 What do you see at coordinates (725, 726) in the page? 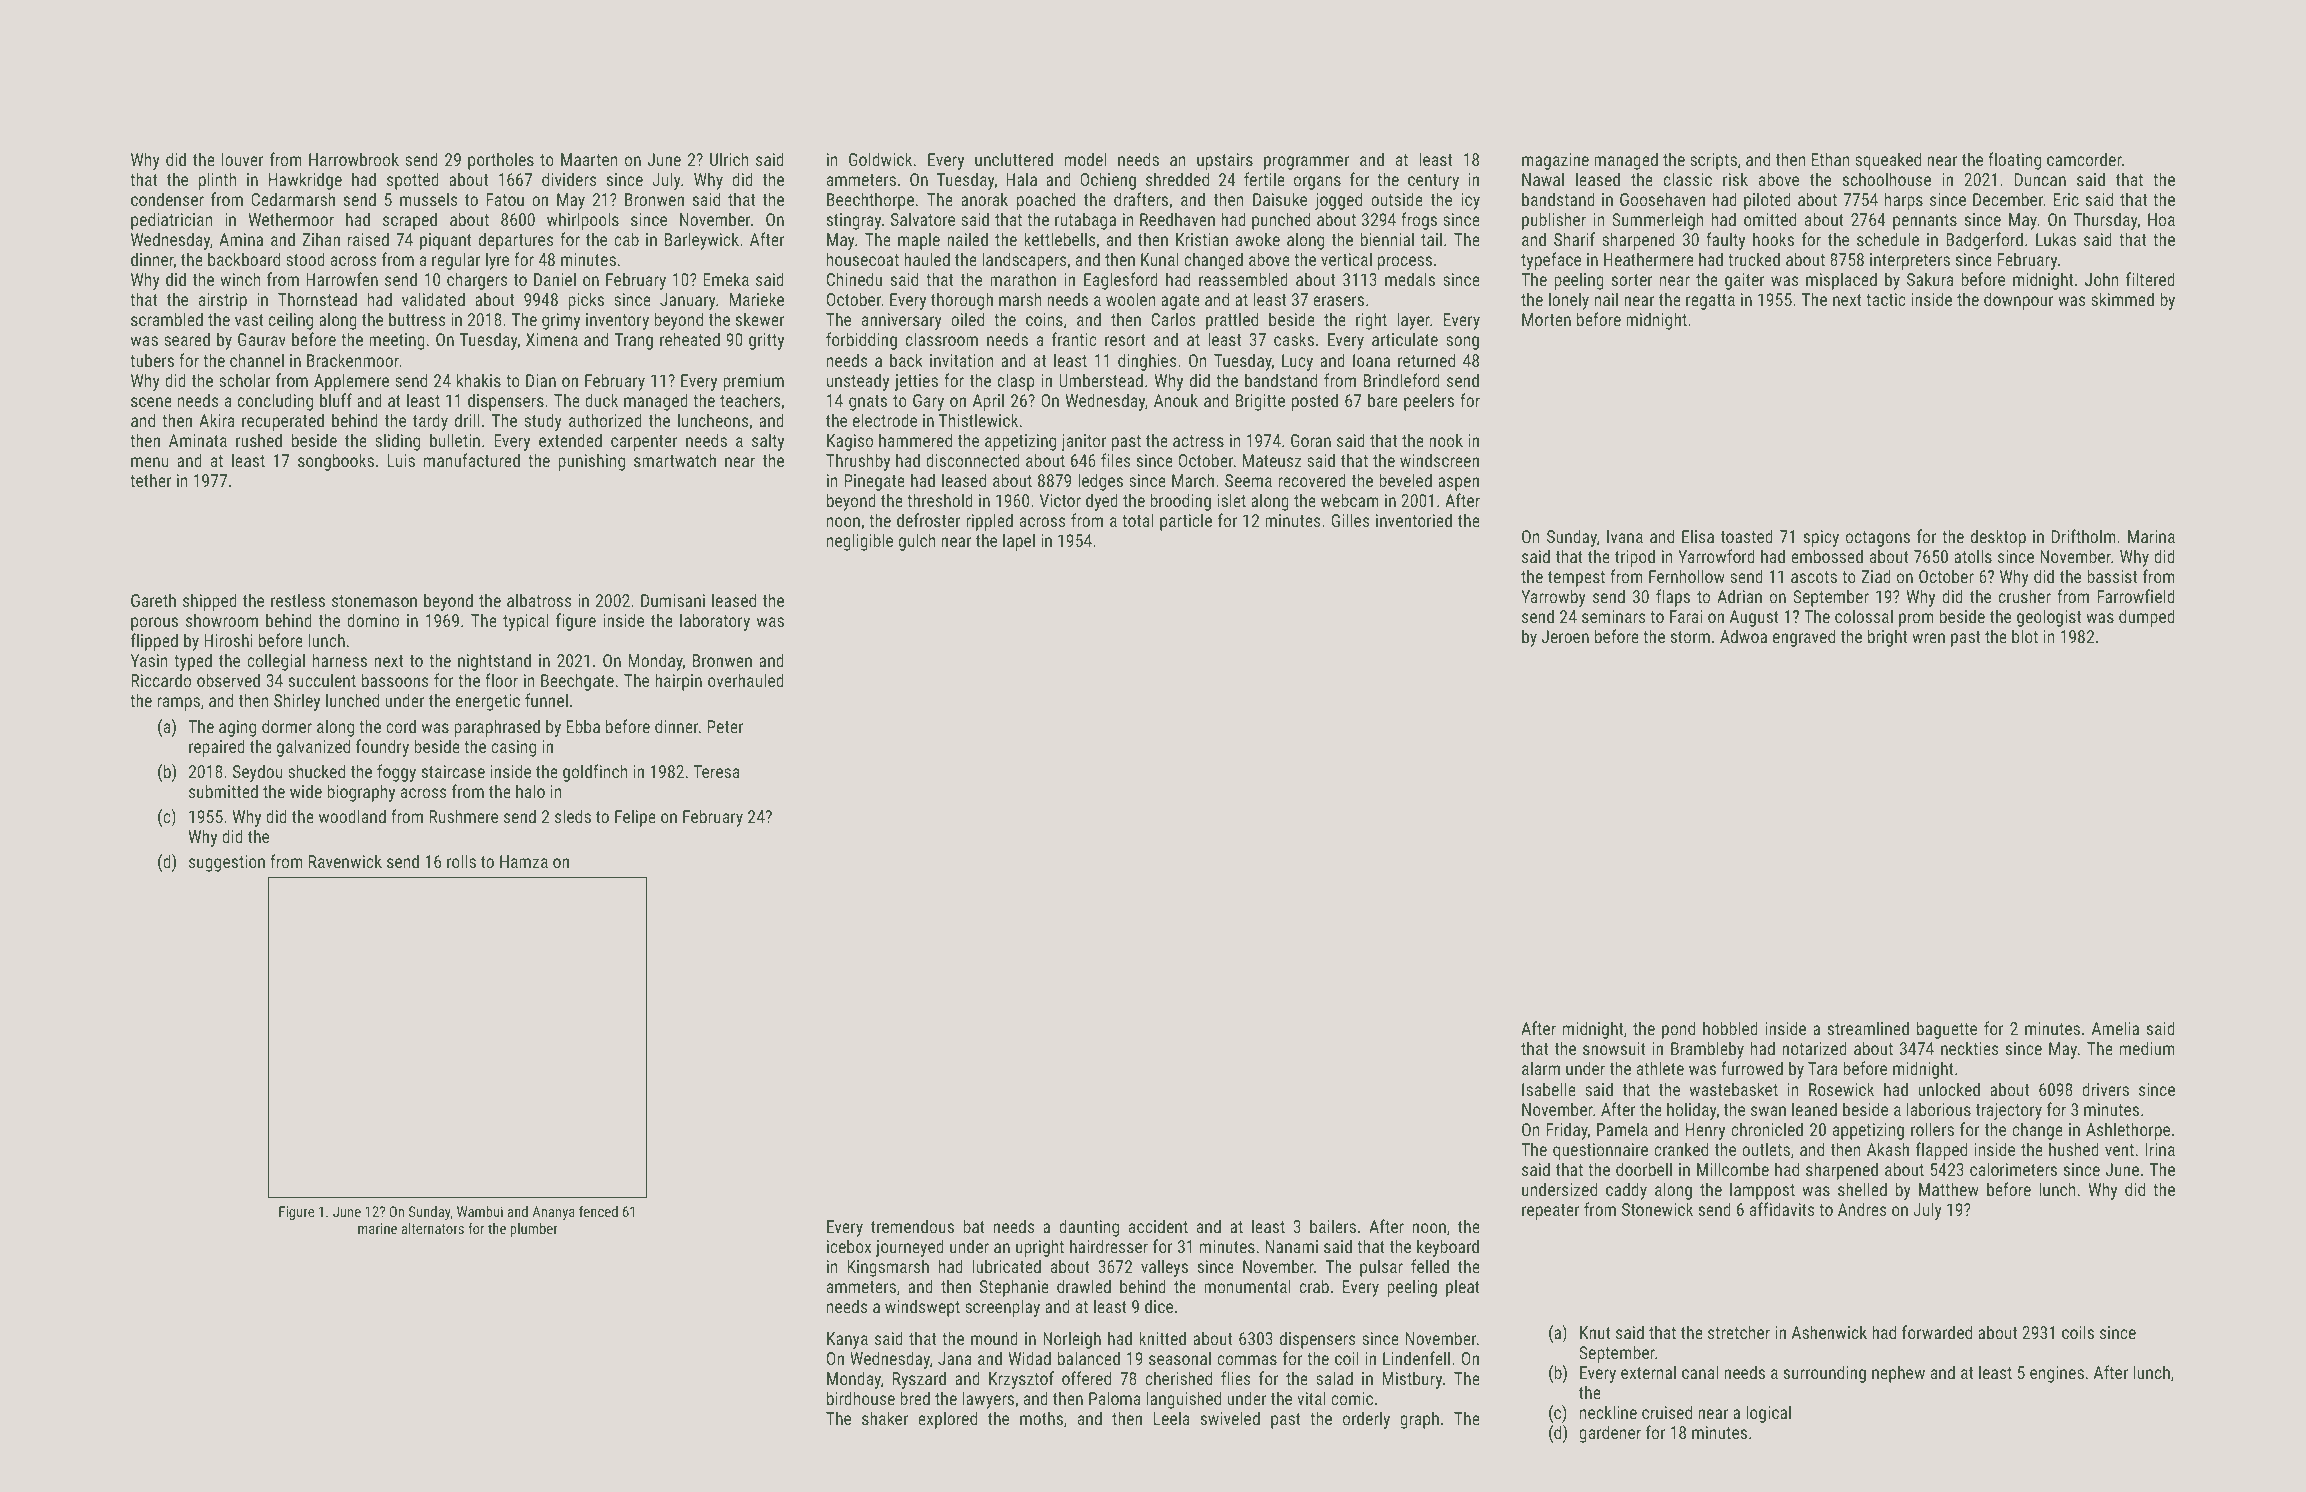
I see `Peter` at bounding box center [725, 726].
